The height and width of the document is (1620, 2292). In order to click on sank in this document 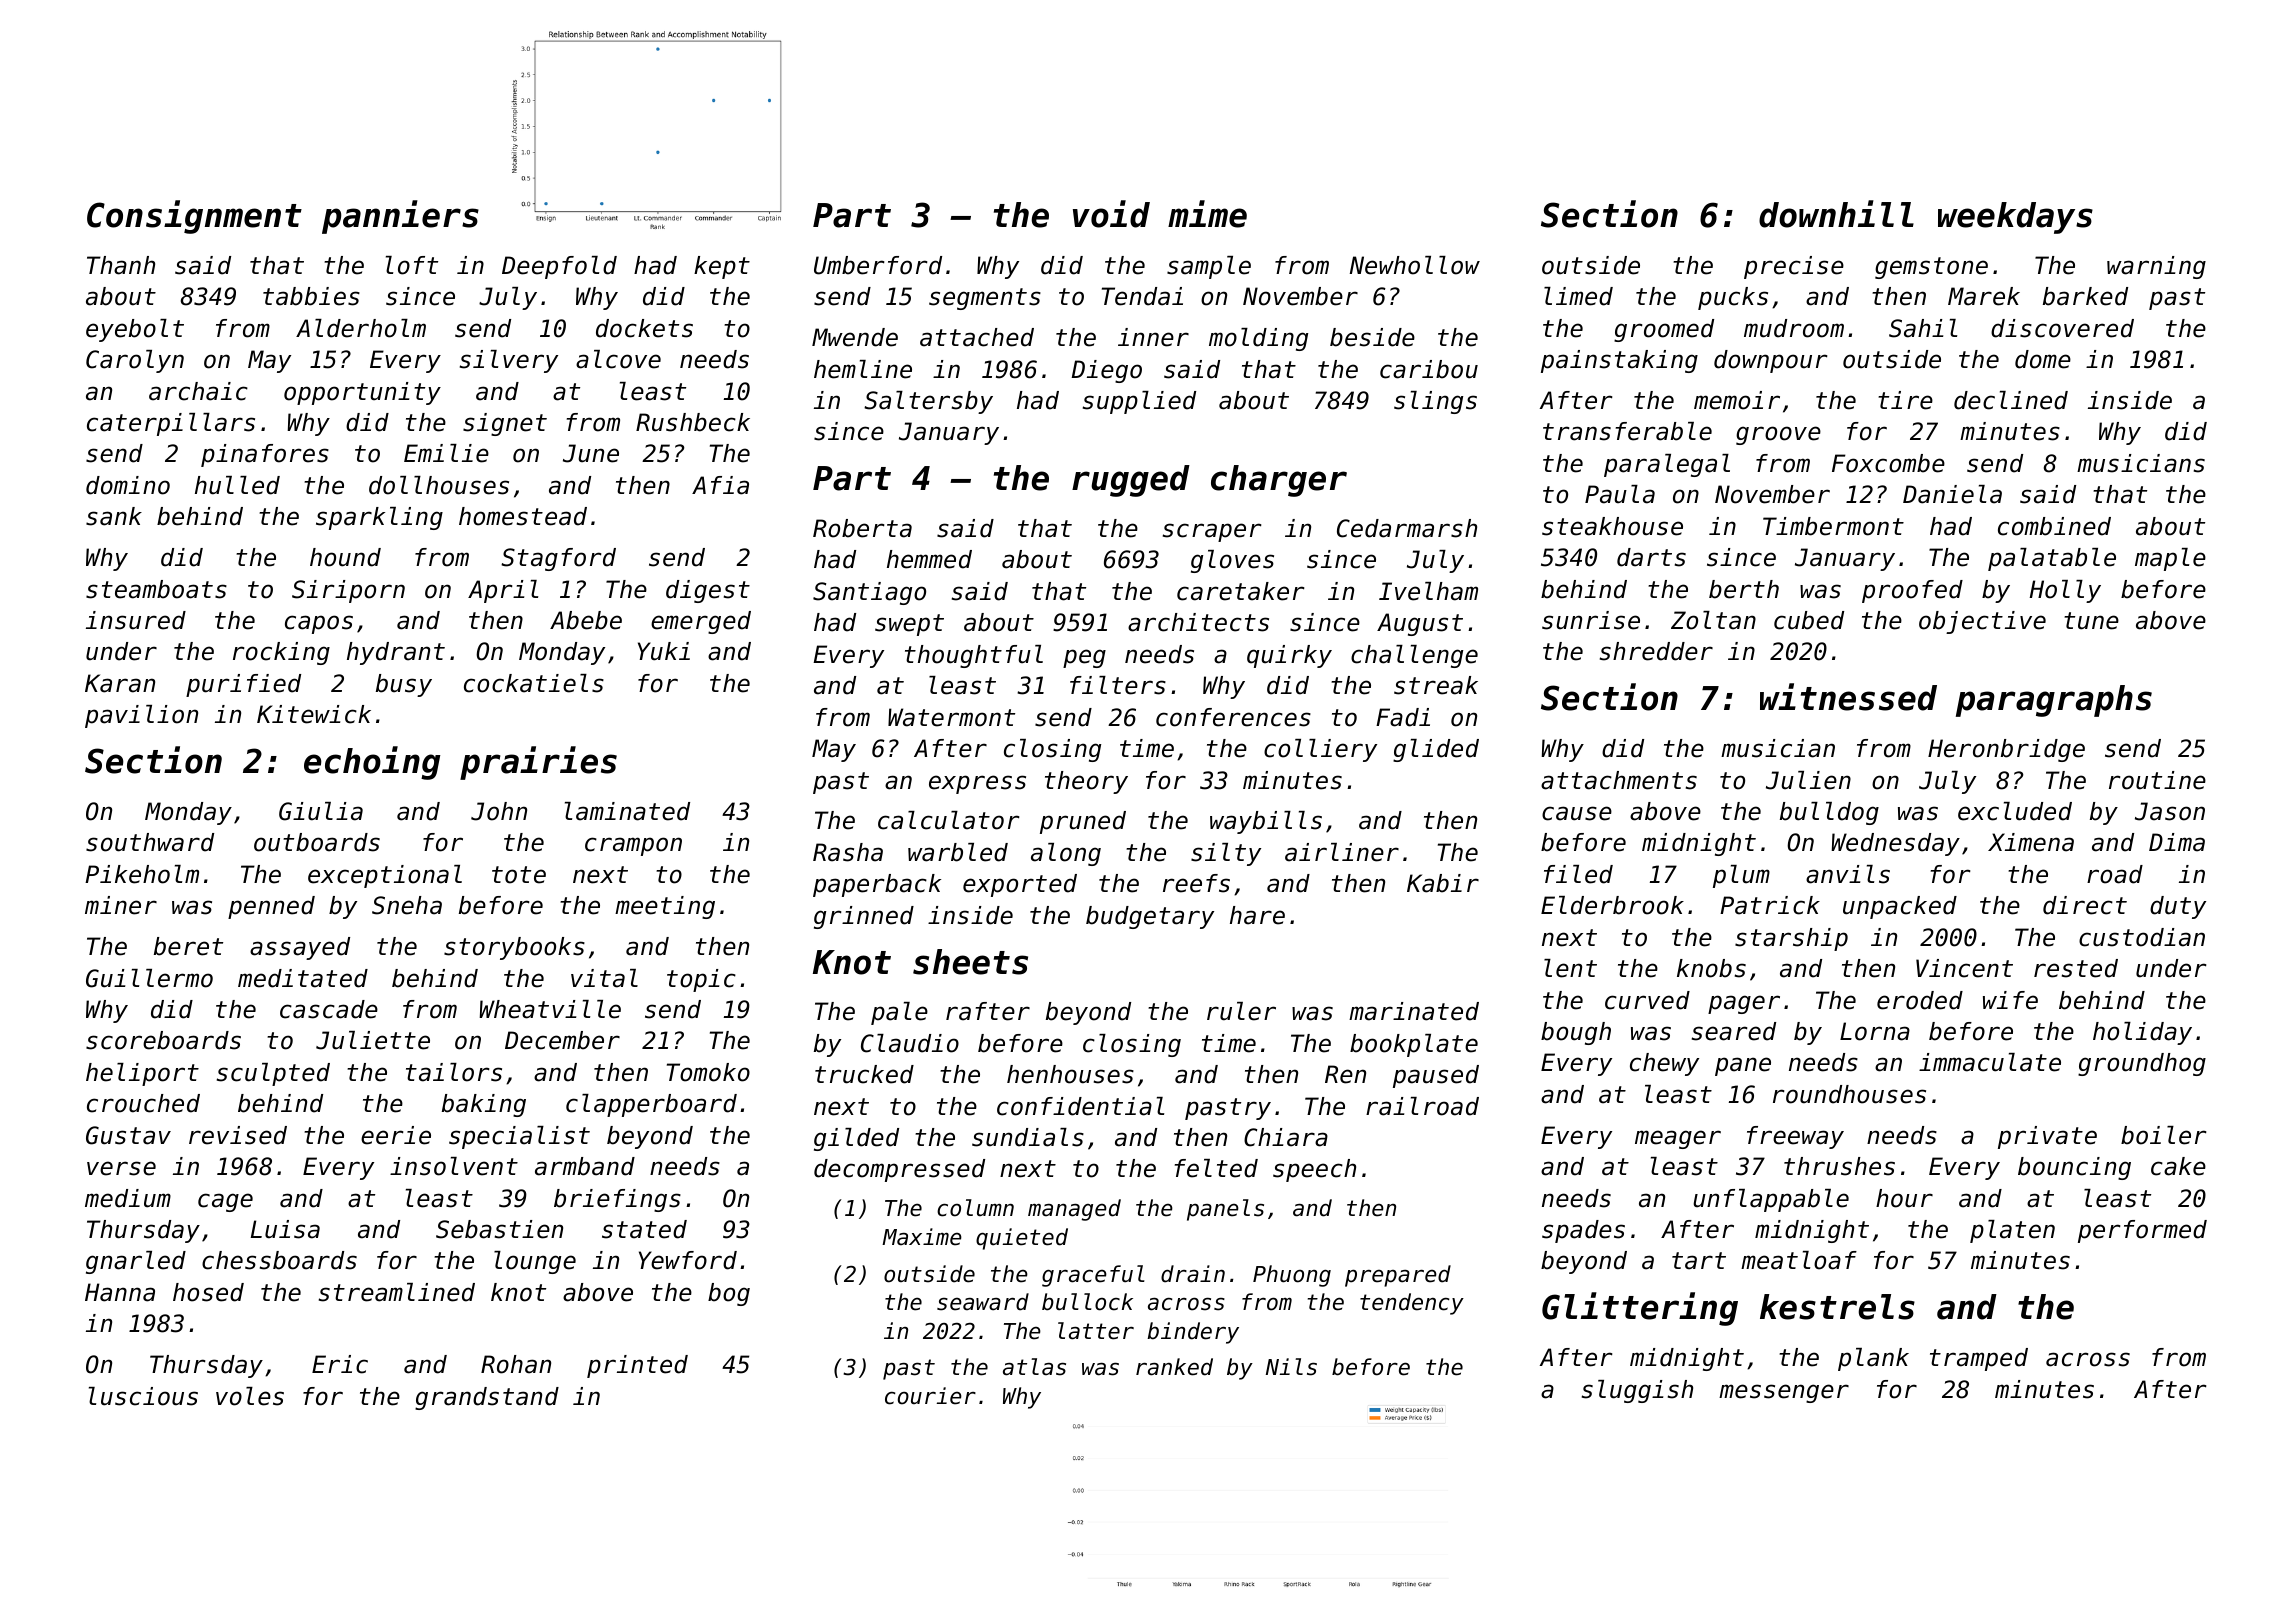, I will do `click(114, 516)`.
